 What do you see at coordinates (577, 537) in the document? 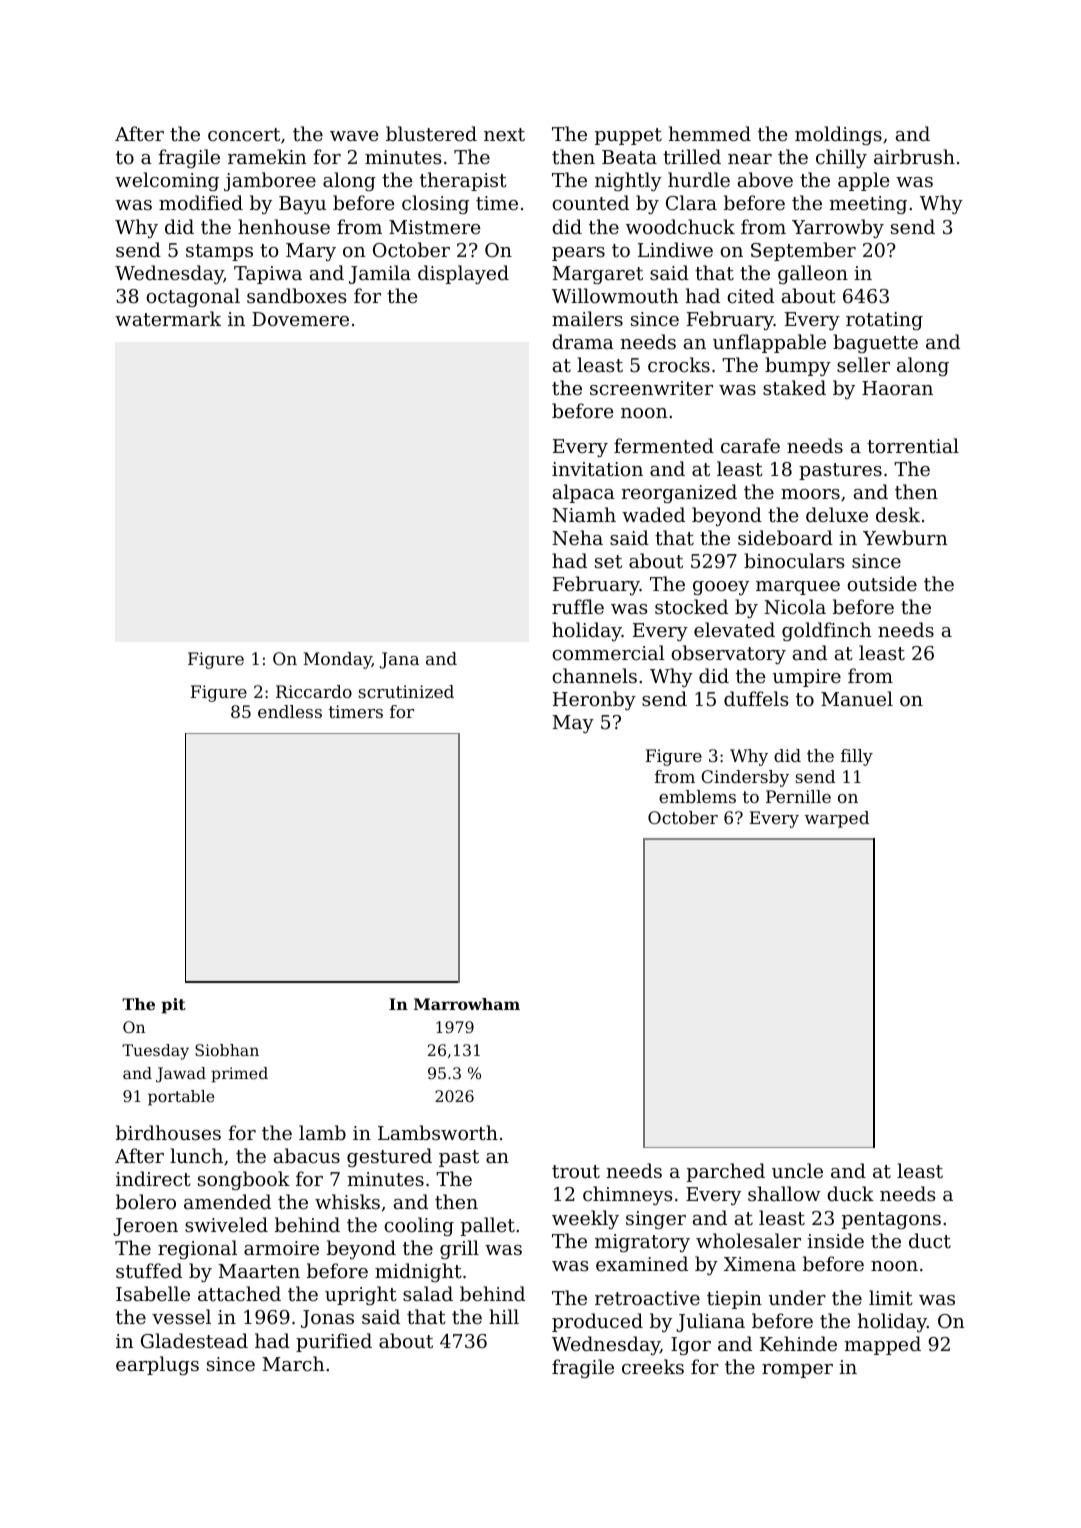
I see `Neha` at bounding box center [577, 537].
